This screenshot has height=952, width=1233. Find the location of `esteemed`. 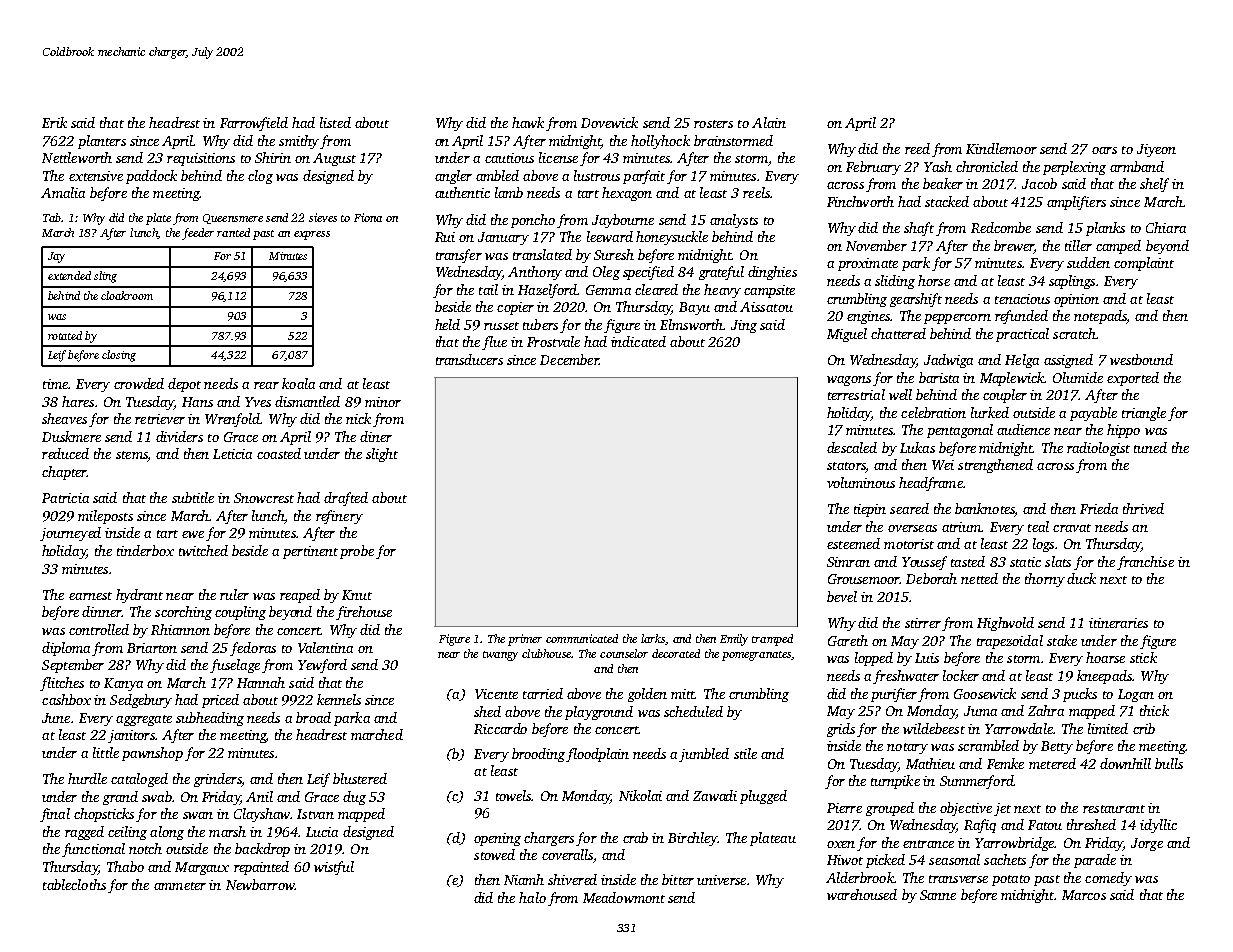

esteemed is located at coordinates (853, 543).
